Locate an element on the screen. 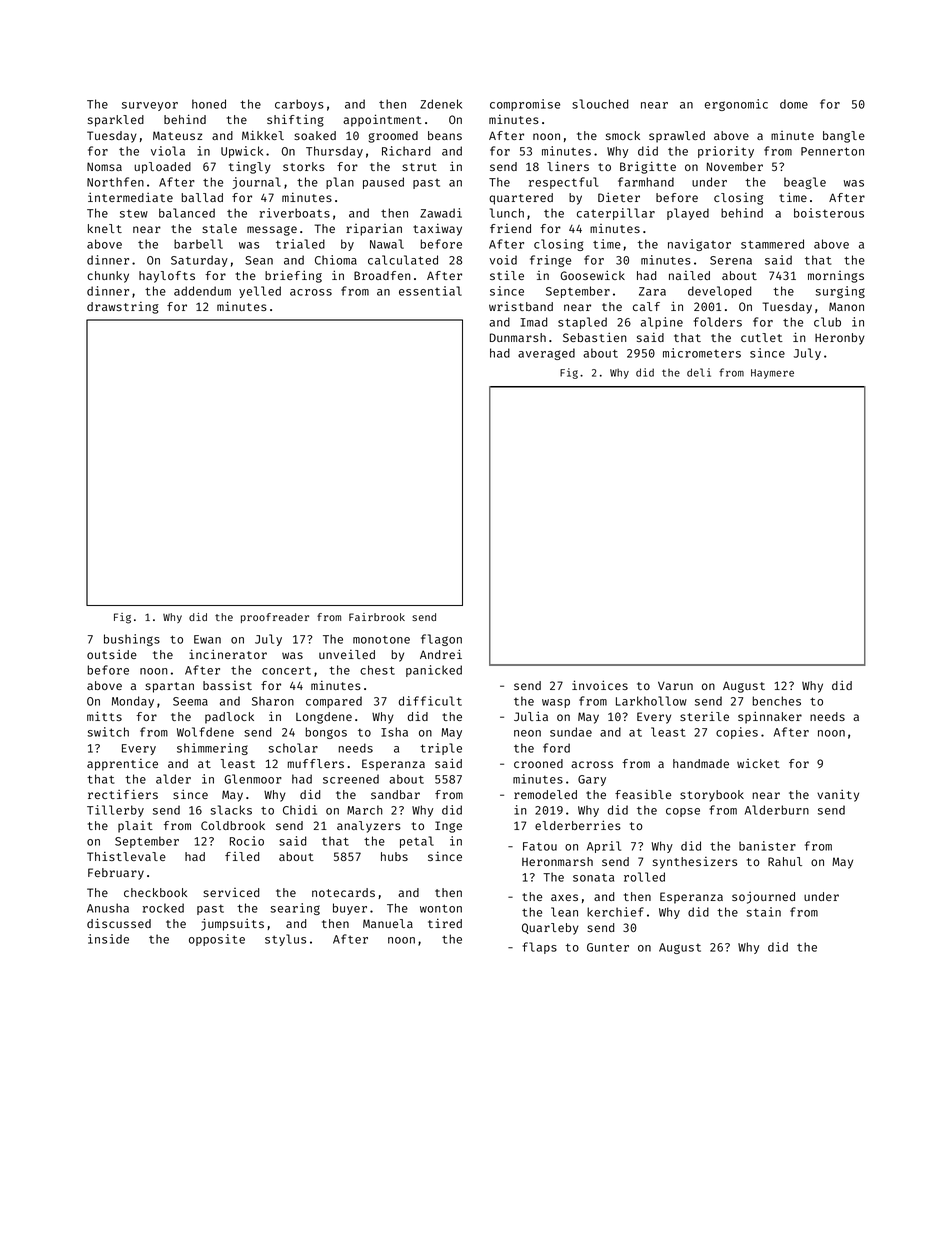 The width and height of the screenshot is (952, 1233). dome is located at coordinates (794, 104).
